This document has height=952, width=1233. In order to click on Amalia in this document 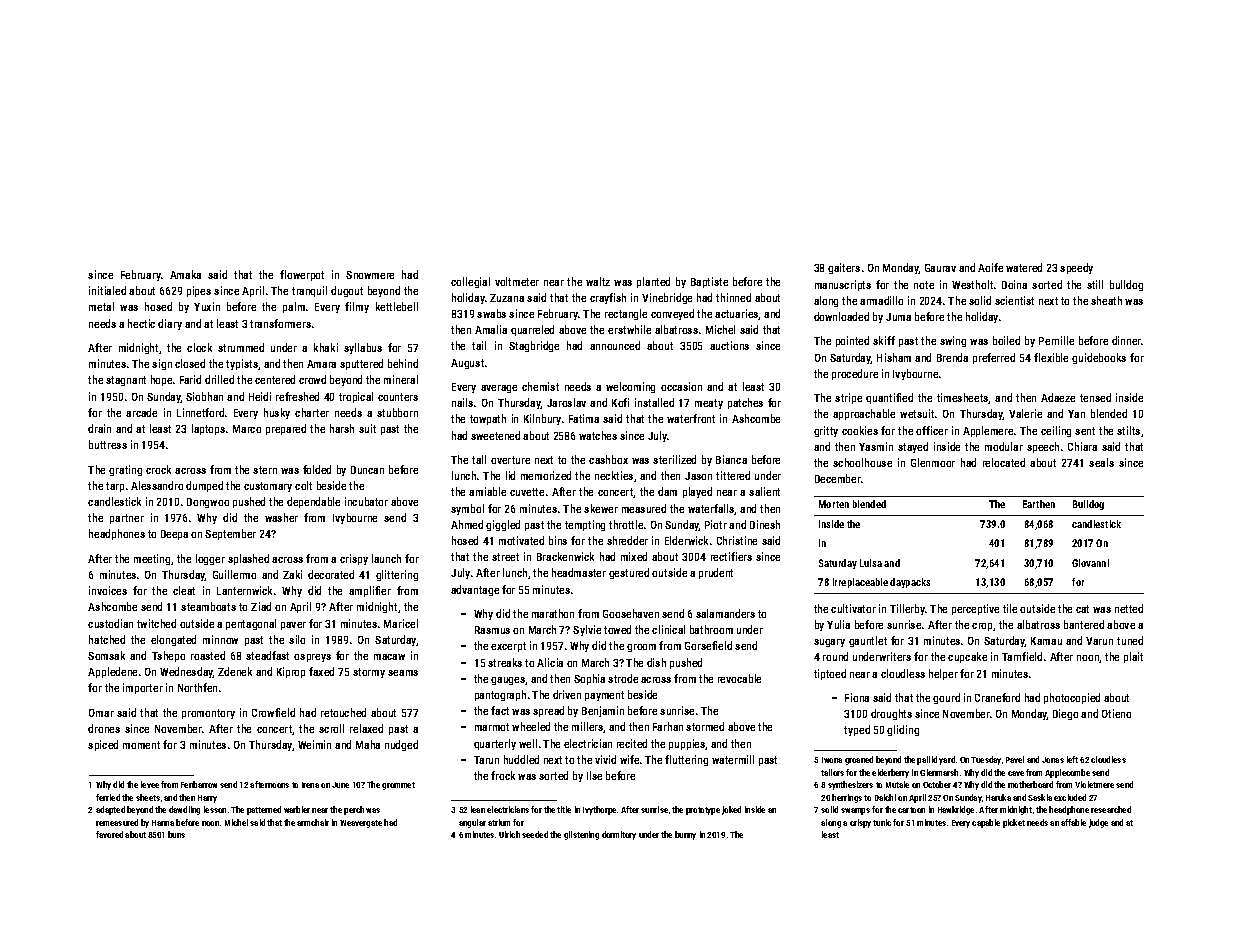, I will do `click(491, 329)`.
